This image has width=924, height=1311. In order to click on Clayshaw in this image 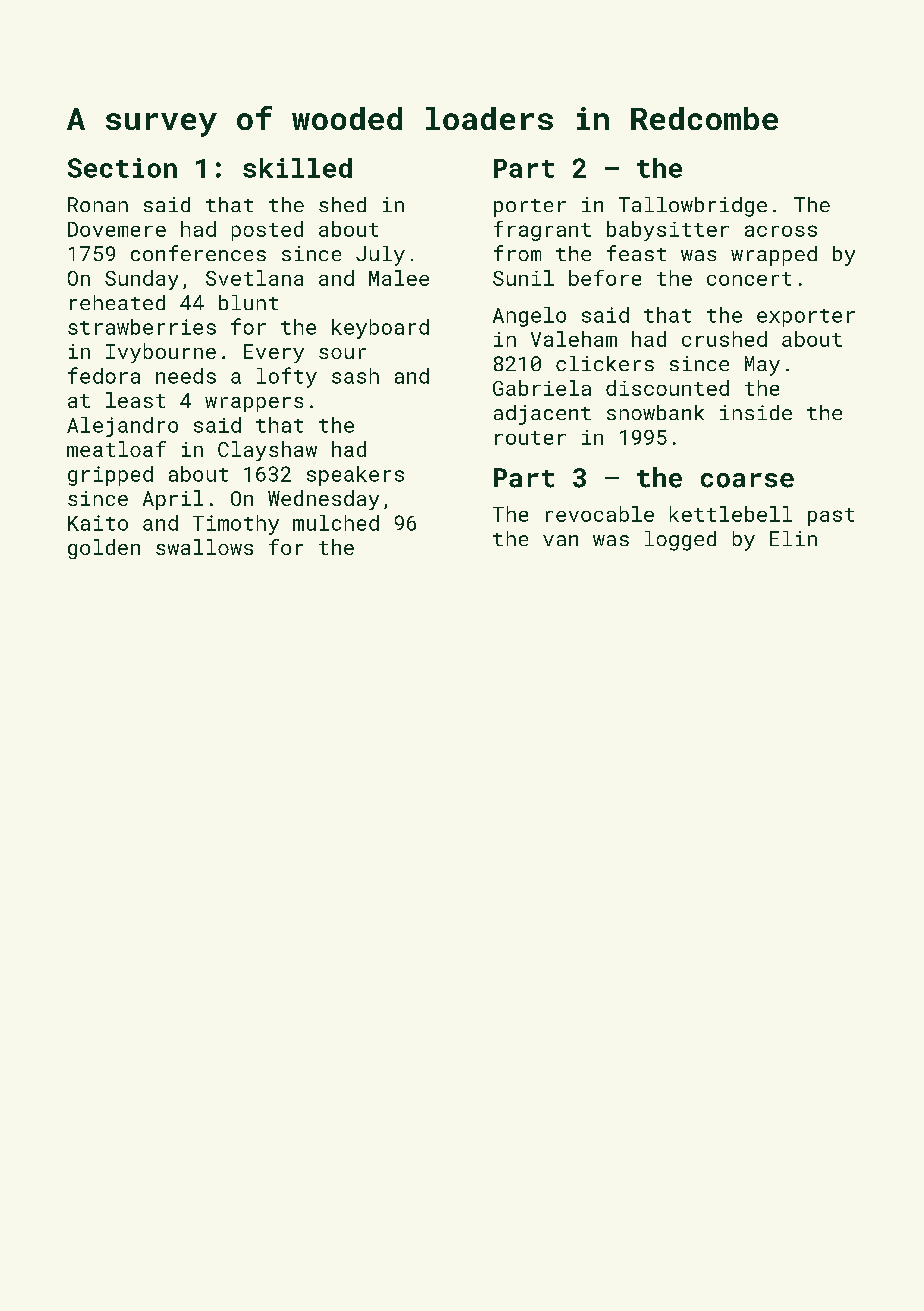, I will do `click(267, 451)`.
